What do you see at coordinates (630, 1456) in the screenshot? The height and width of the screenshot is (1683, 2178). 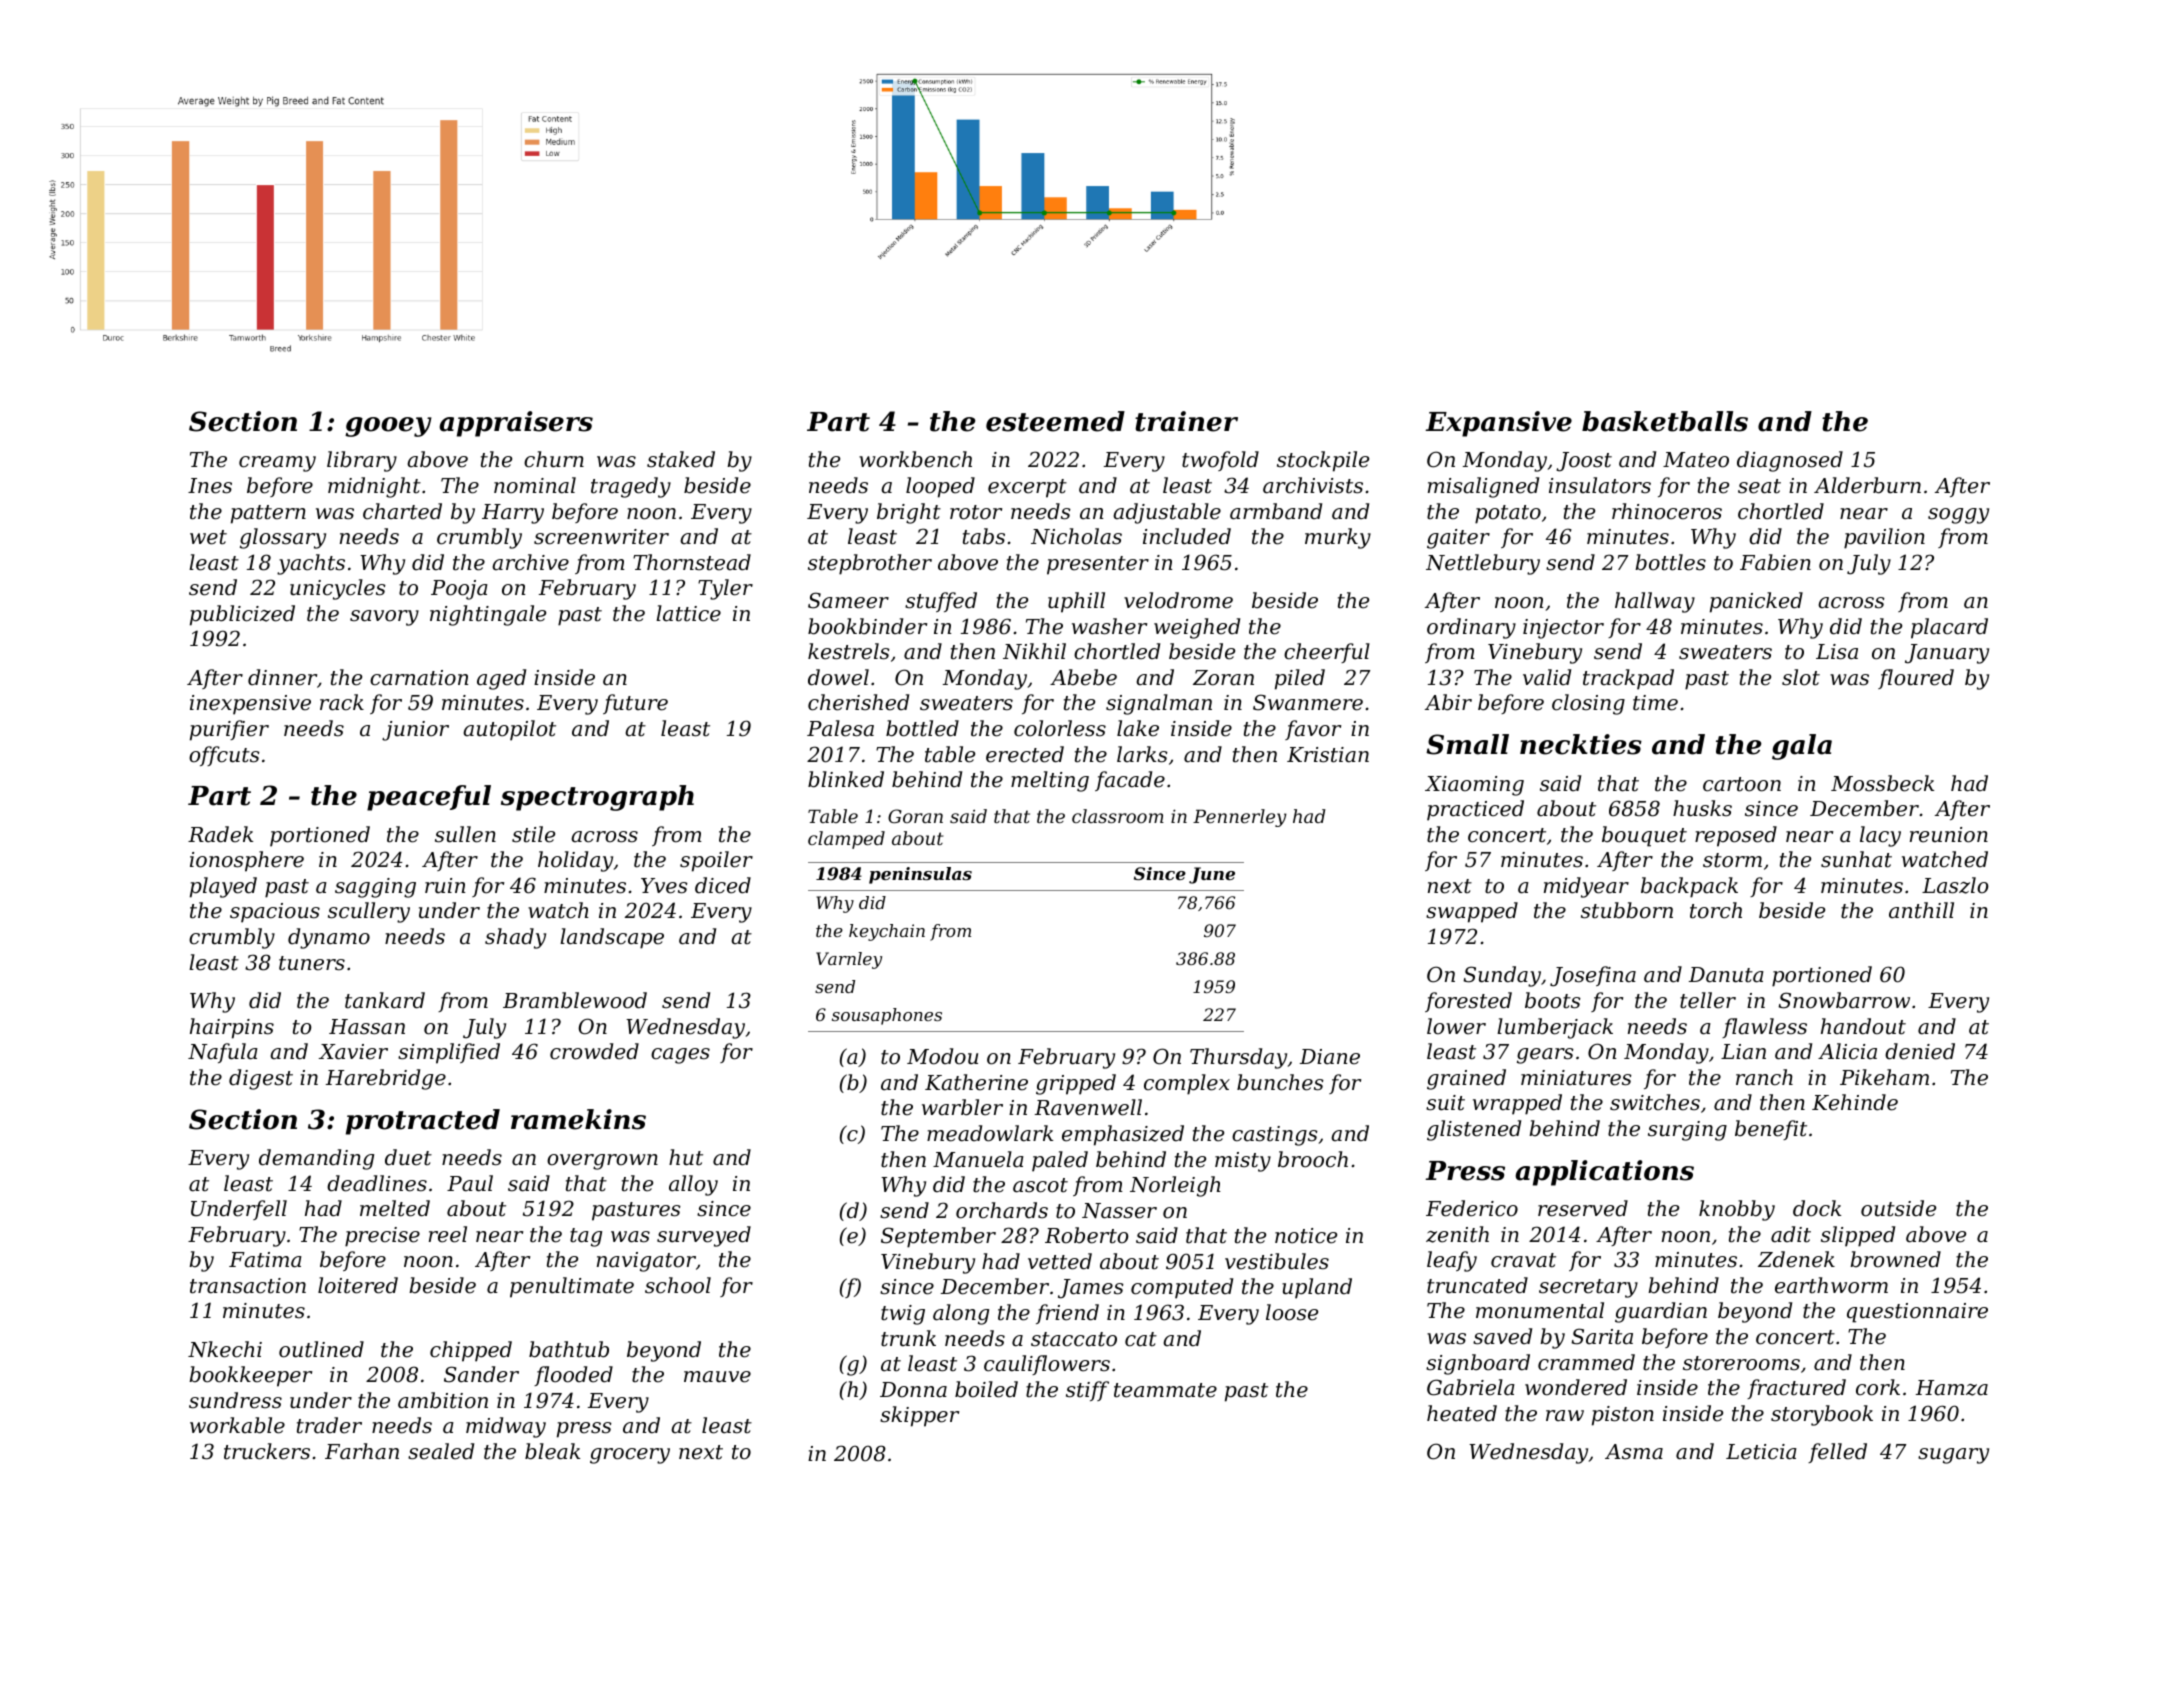 I see `grocery` at bounding box center [630, 1456].
